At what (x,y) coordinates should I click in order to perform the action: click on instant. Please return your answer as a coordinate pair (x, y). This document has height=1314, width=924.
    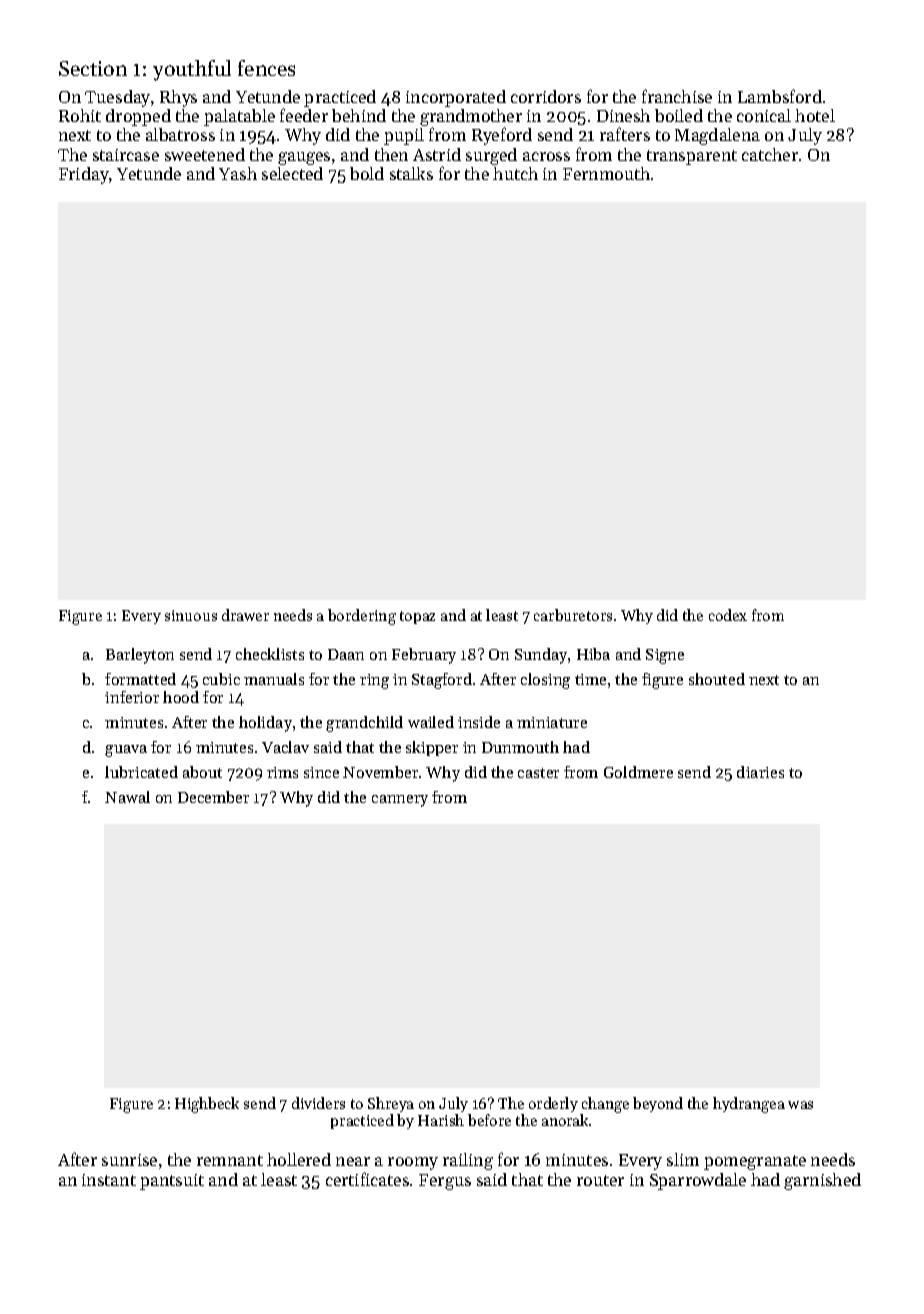
    Looking at the image, I should click on (109, 1180).
